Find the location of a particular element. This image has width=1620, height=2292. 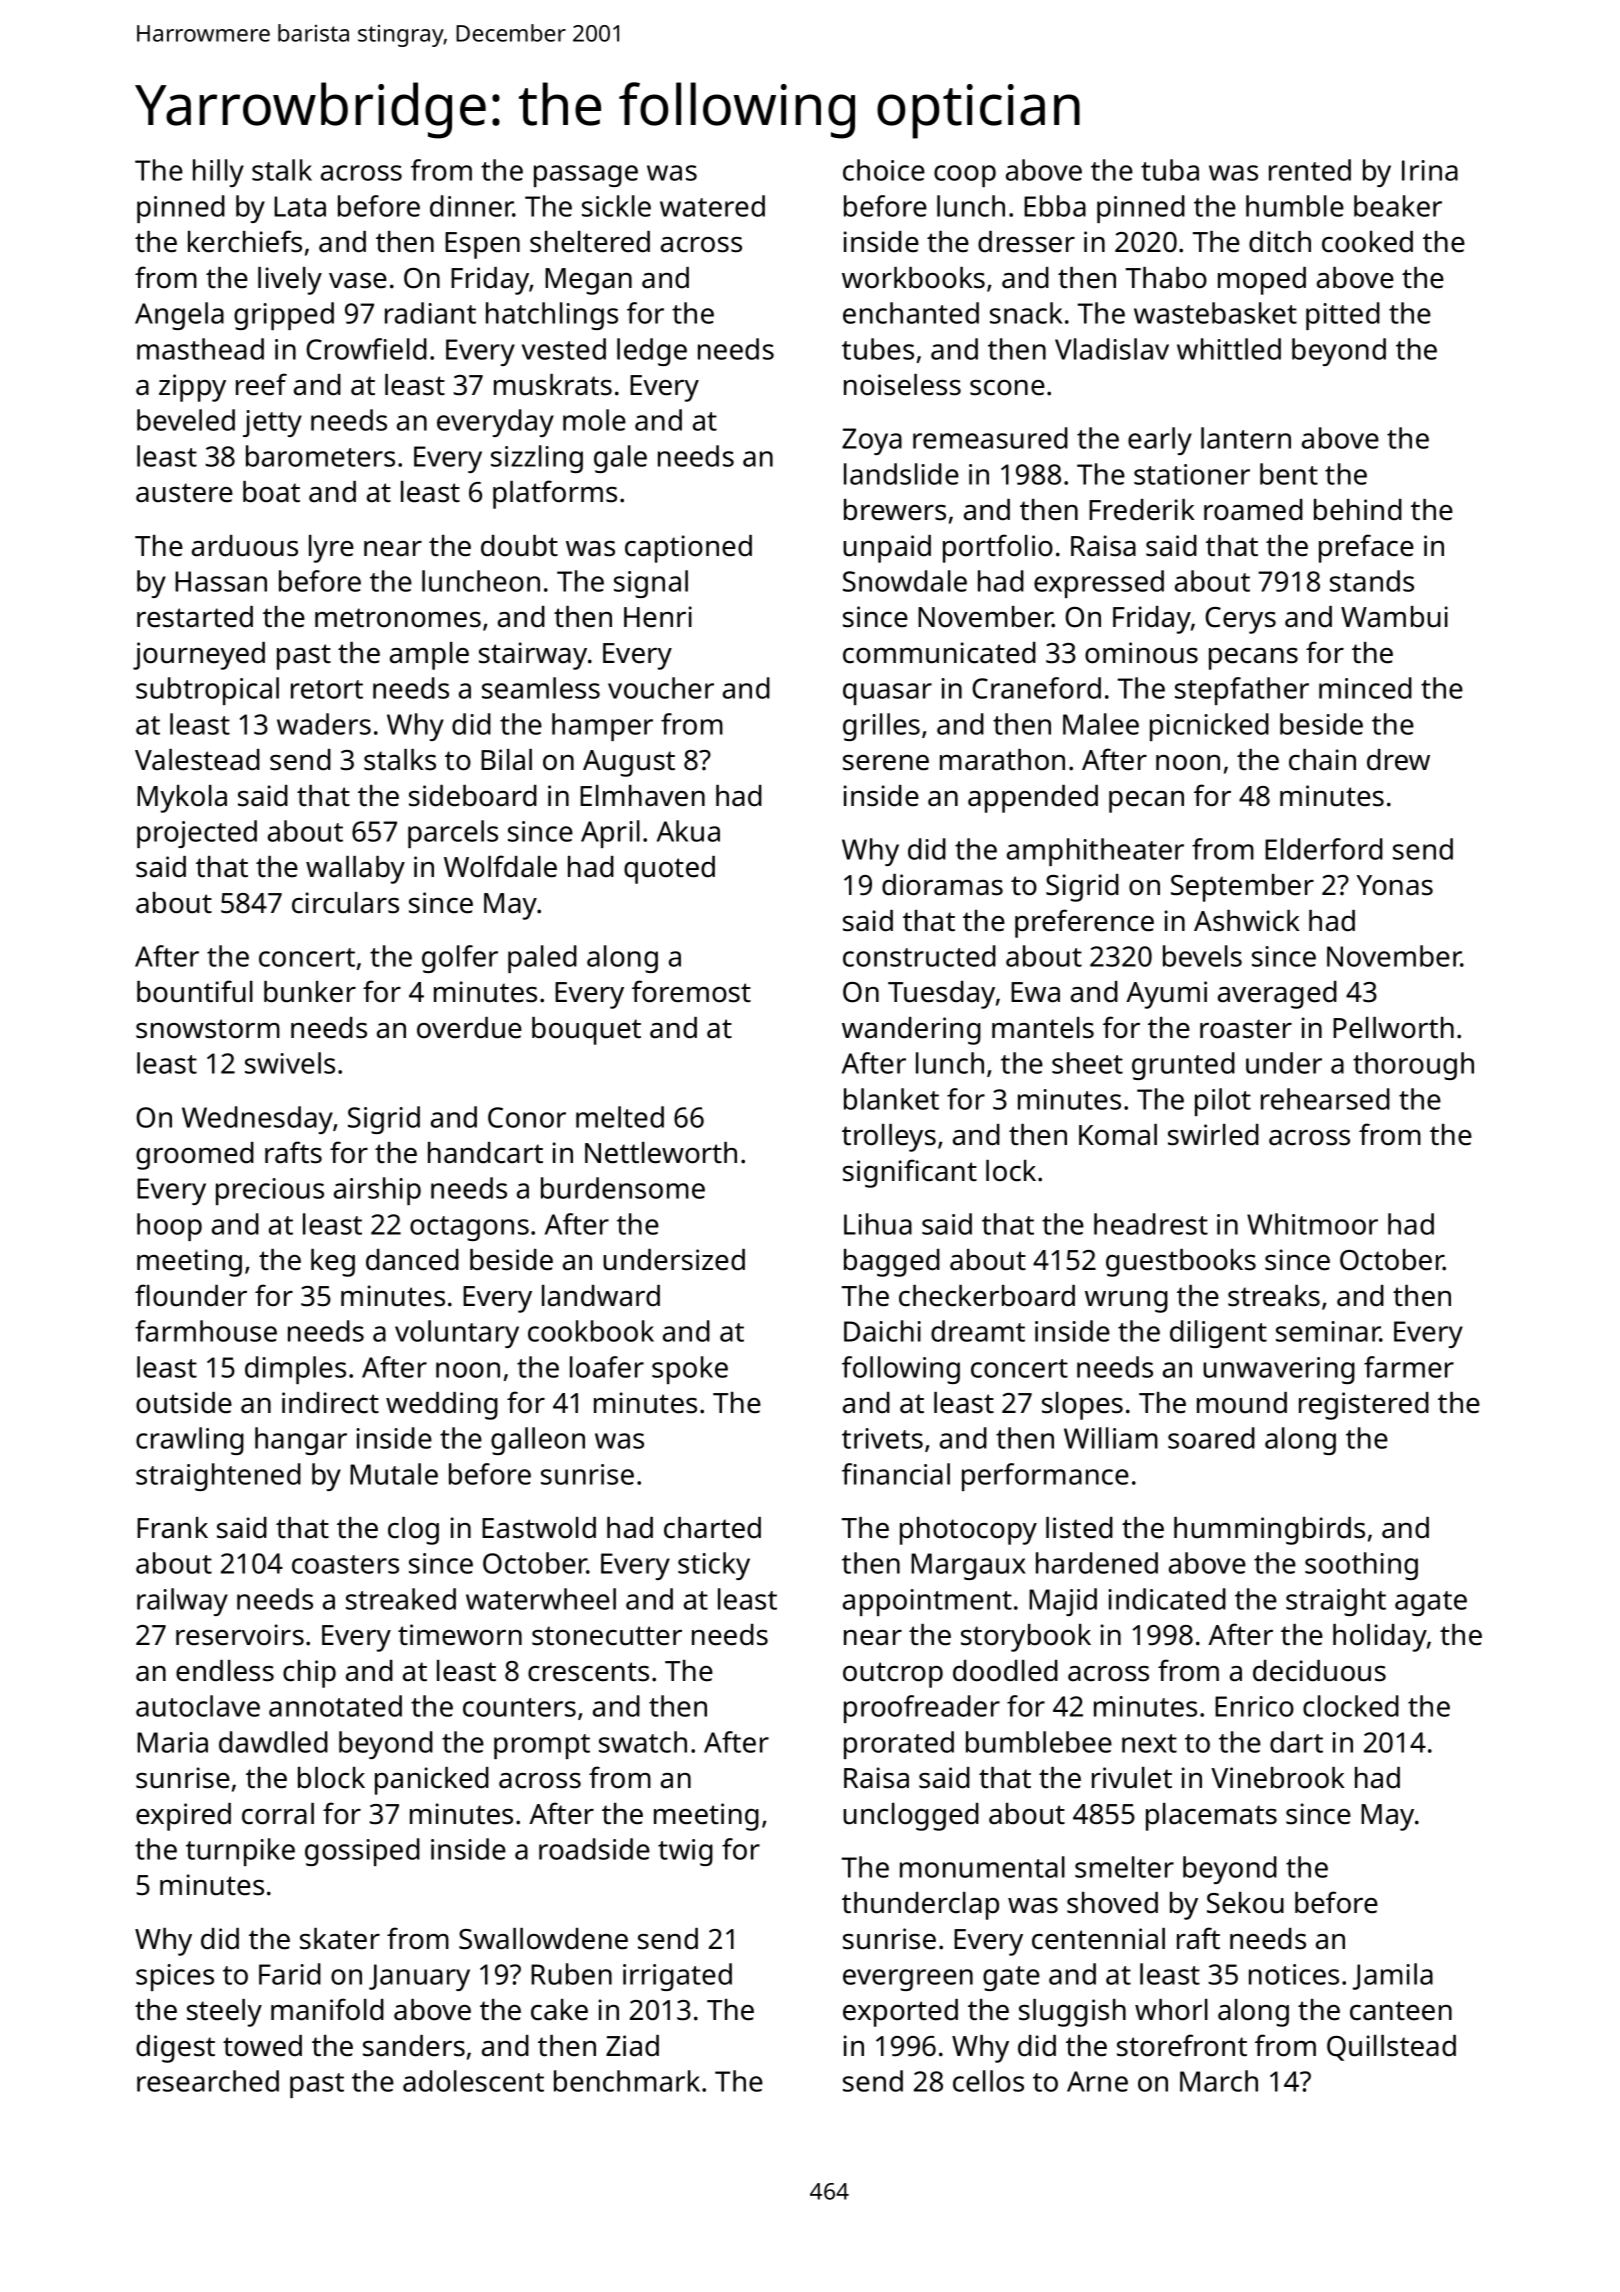

restarted is located at coordinates (195, 617).
